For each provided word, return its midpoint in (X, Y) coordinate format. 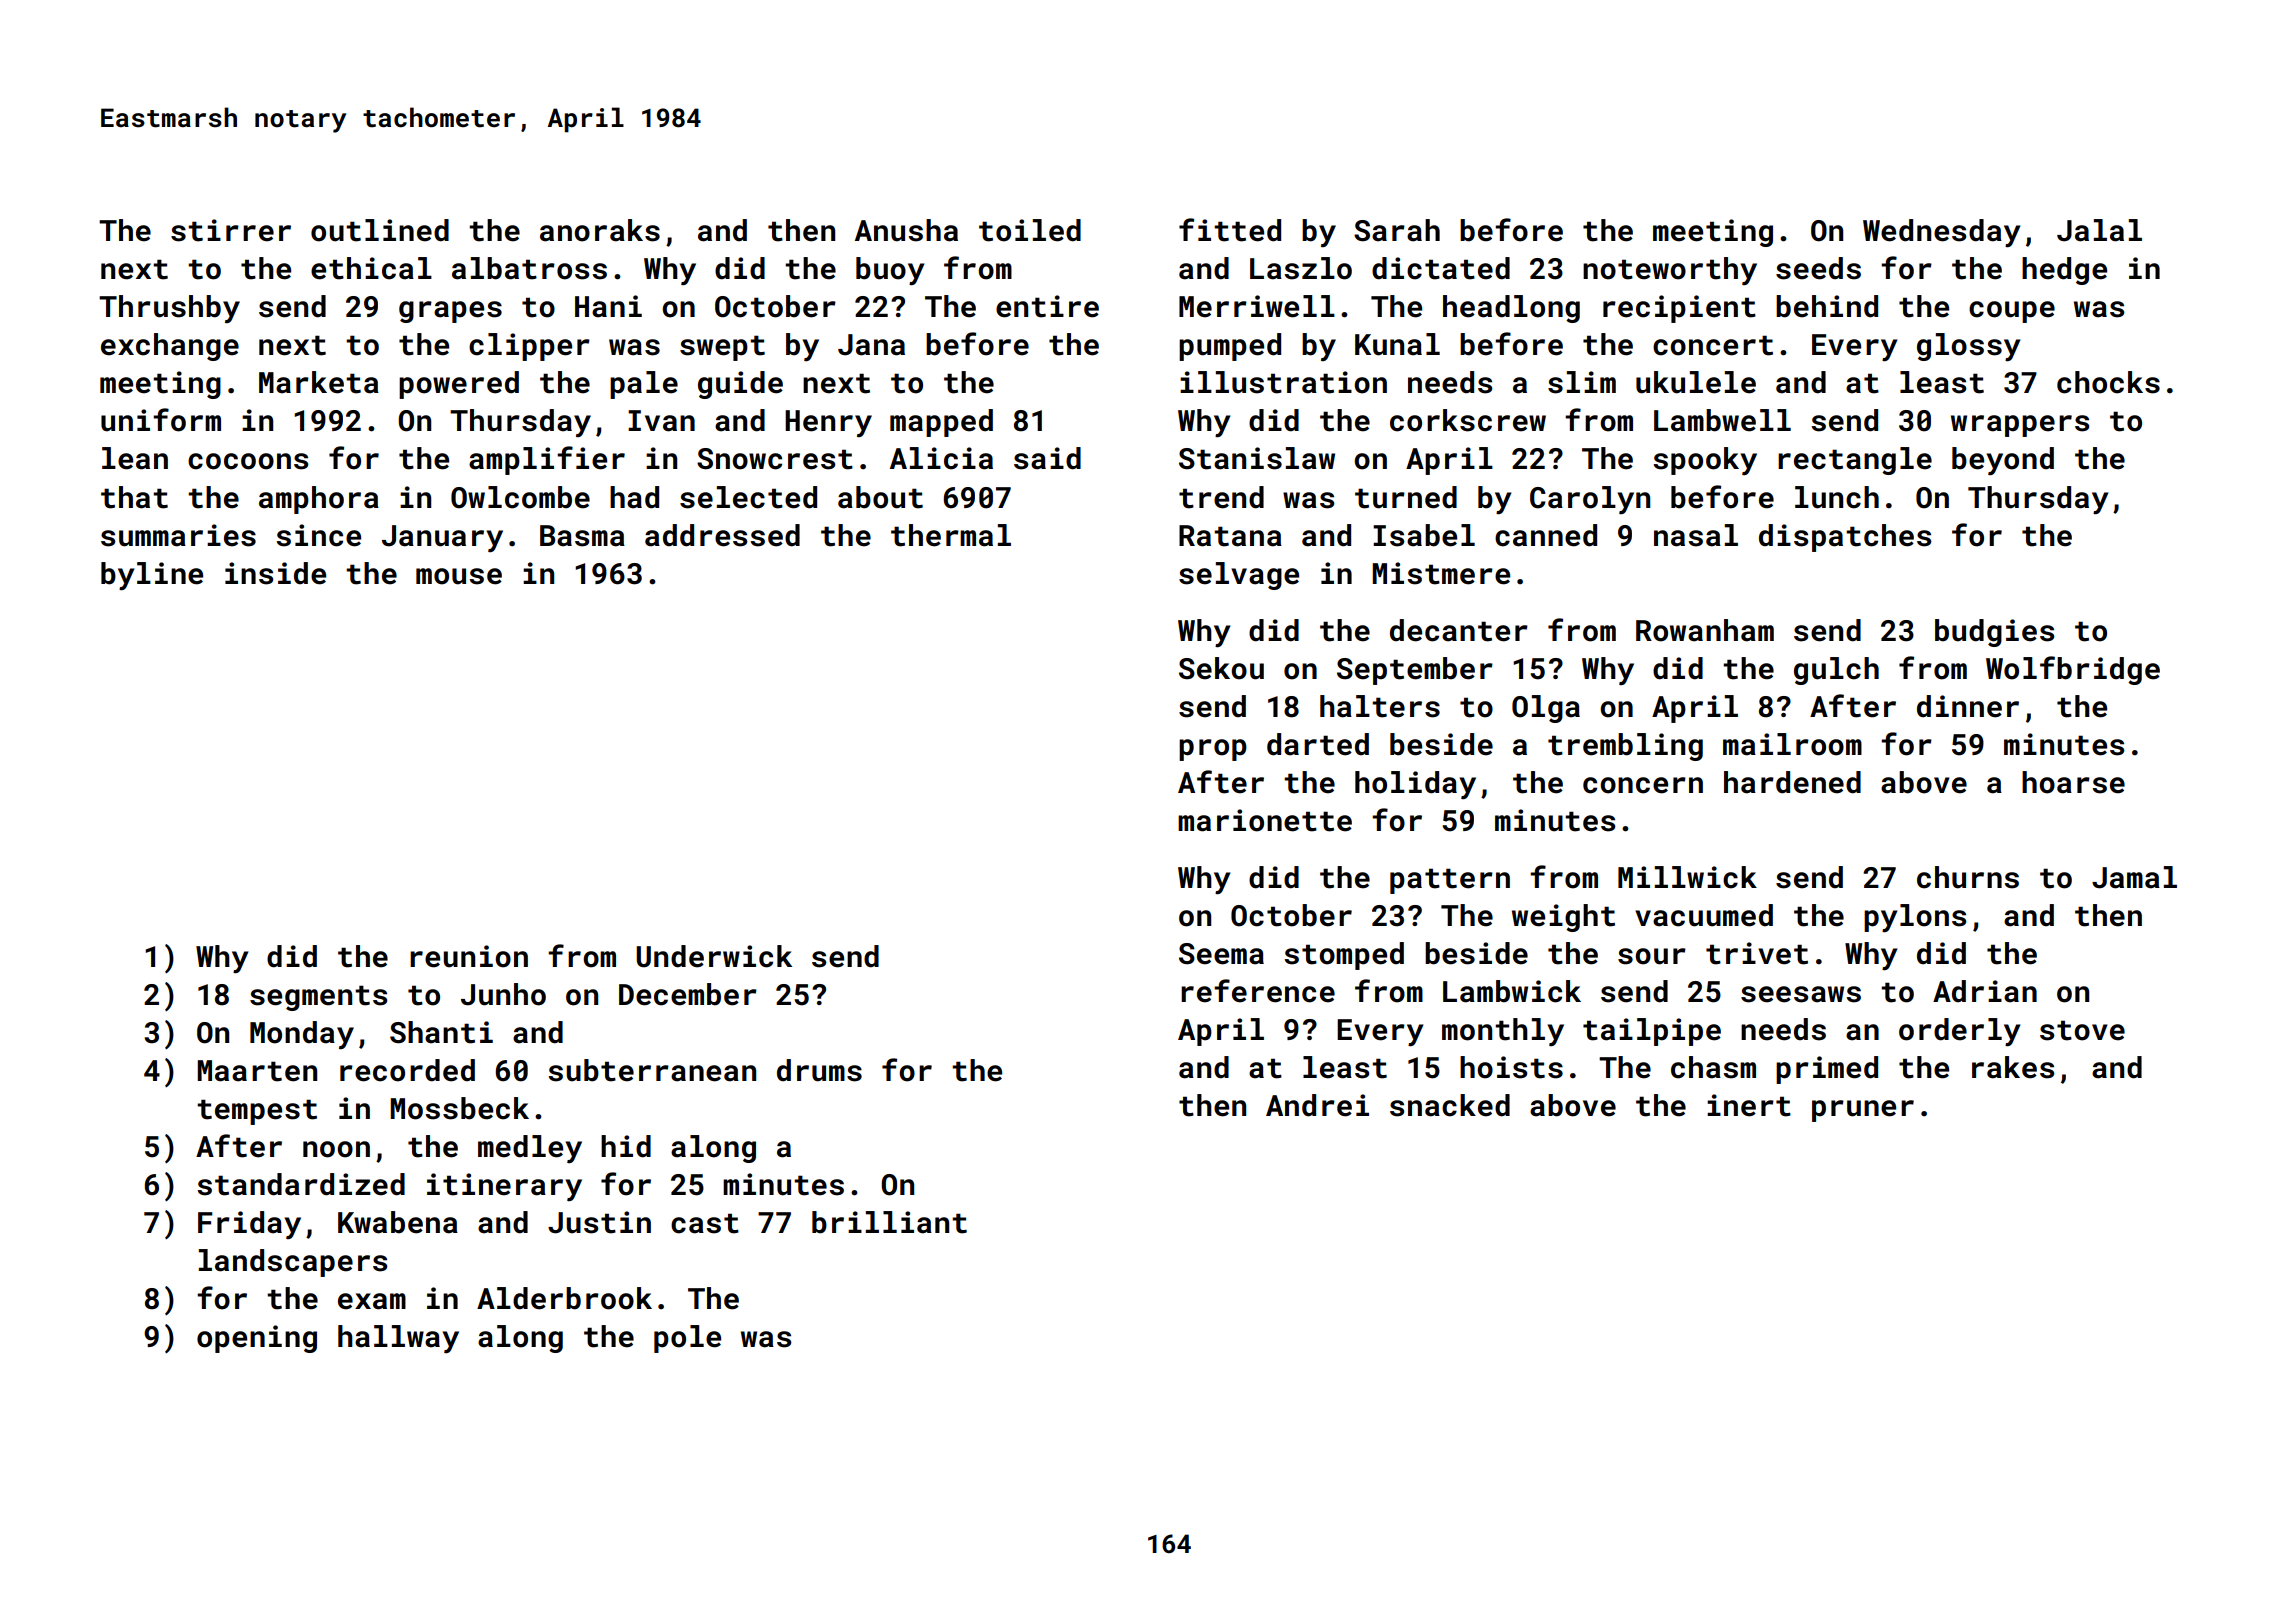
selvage (1239, 576)
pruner (1863, 1111)
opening (257, 1339)
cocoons (248, 461)
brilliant (889, 1222)
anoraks (600, 230)
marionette (1265, 820)
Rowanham (1705, 630)
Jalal (2099, 230)
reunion (469, 956)
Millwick (1687, 877)
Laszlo (1301, 268)
